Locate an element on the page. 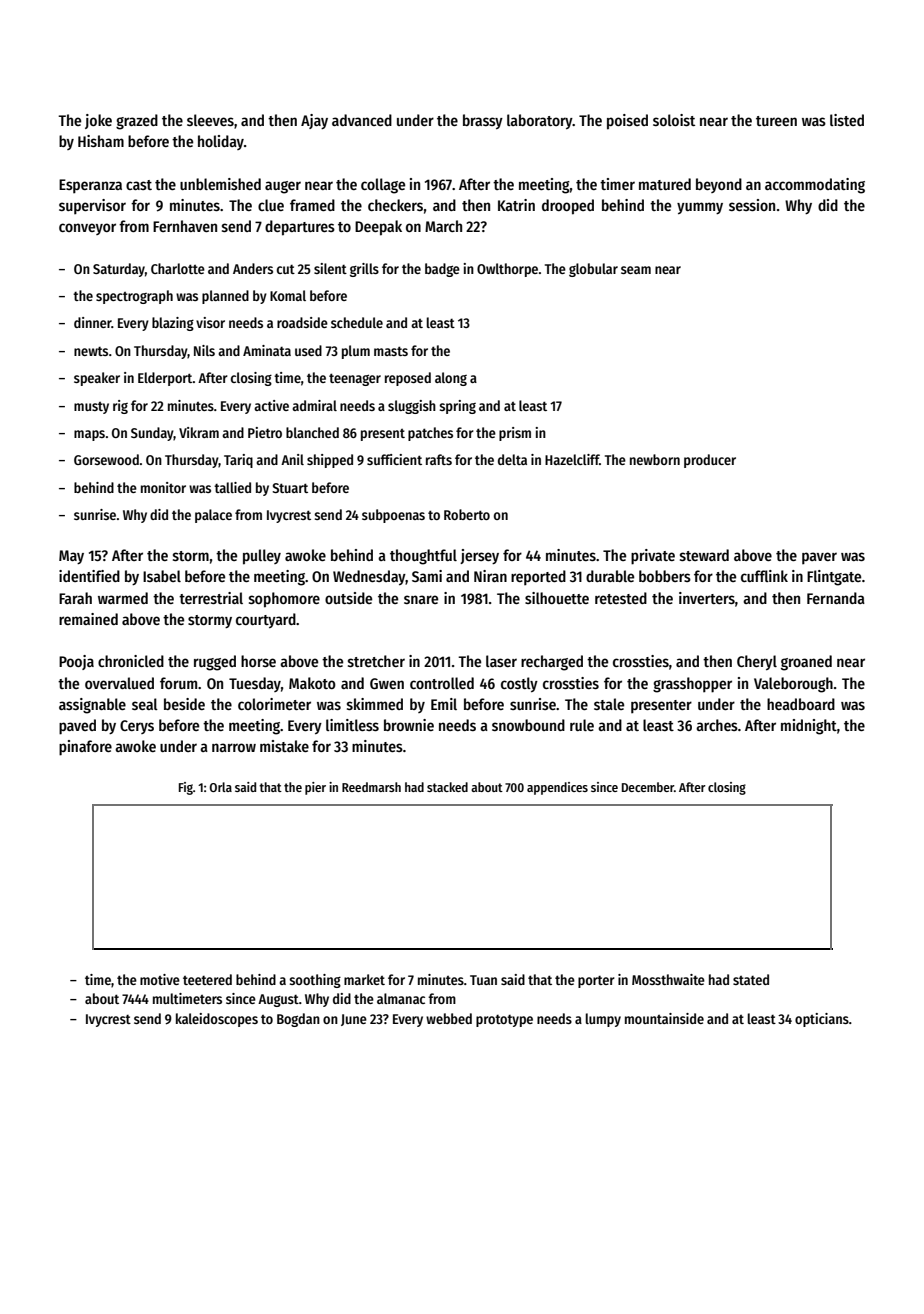  pier is located at coordinates (315, 788).
